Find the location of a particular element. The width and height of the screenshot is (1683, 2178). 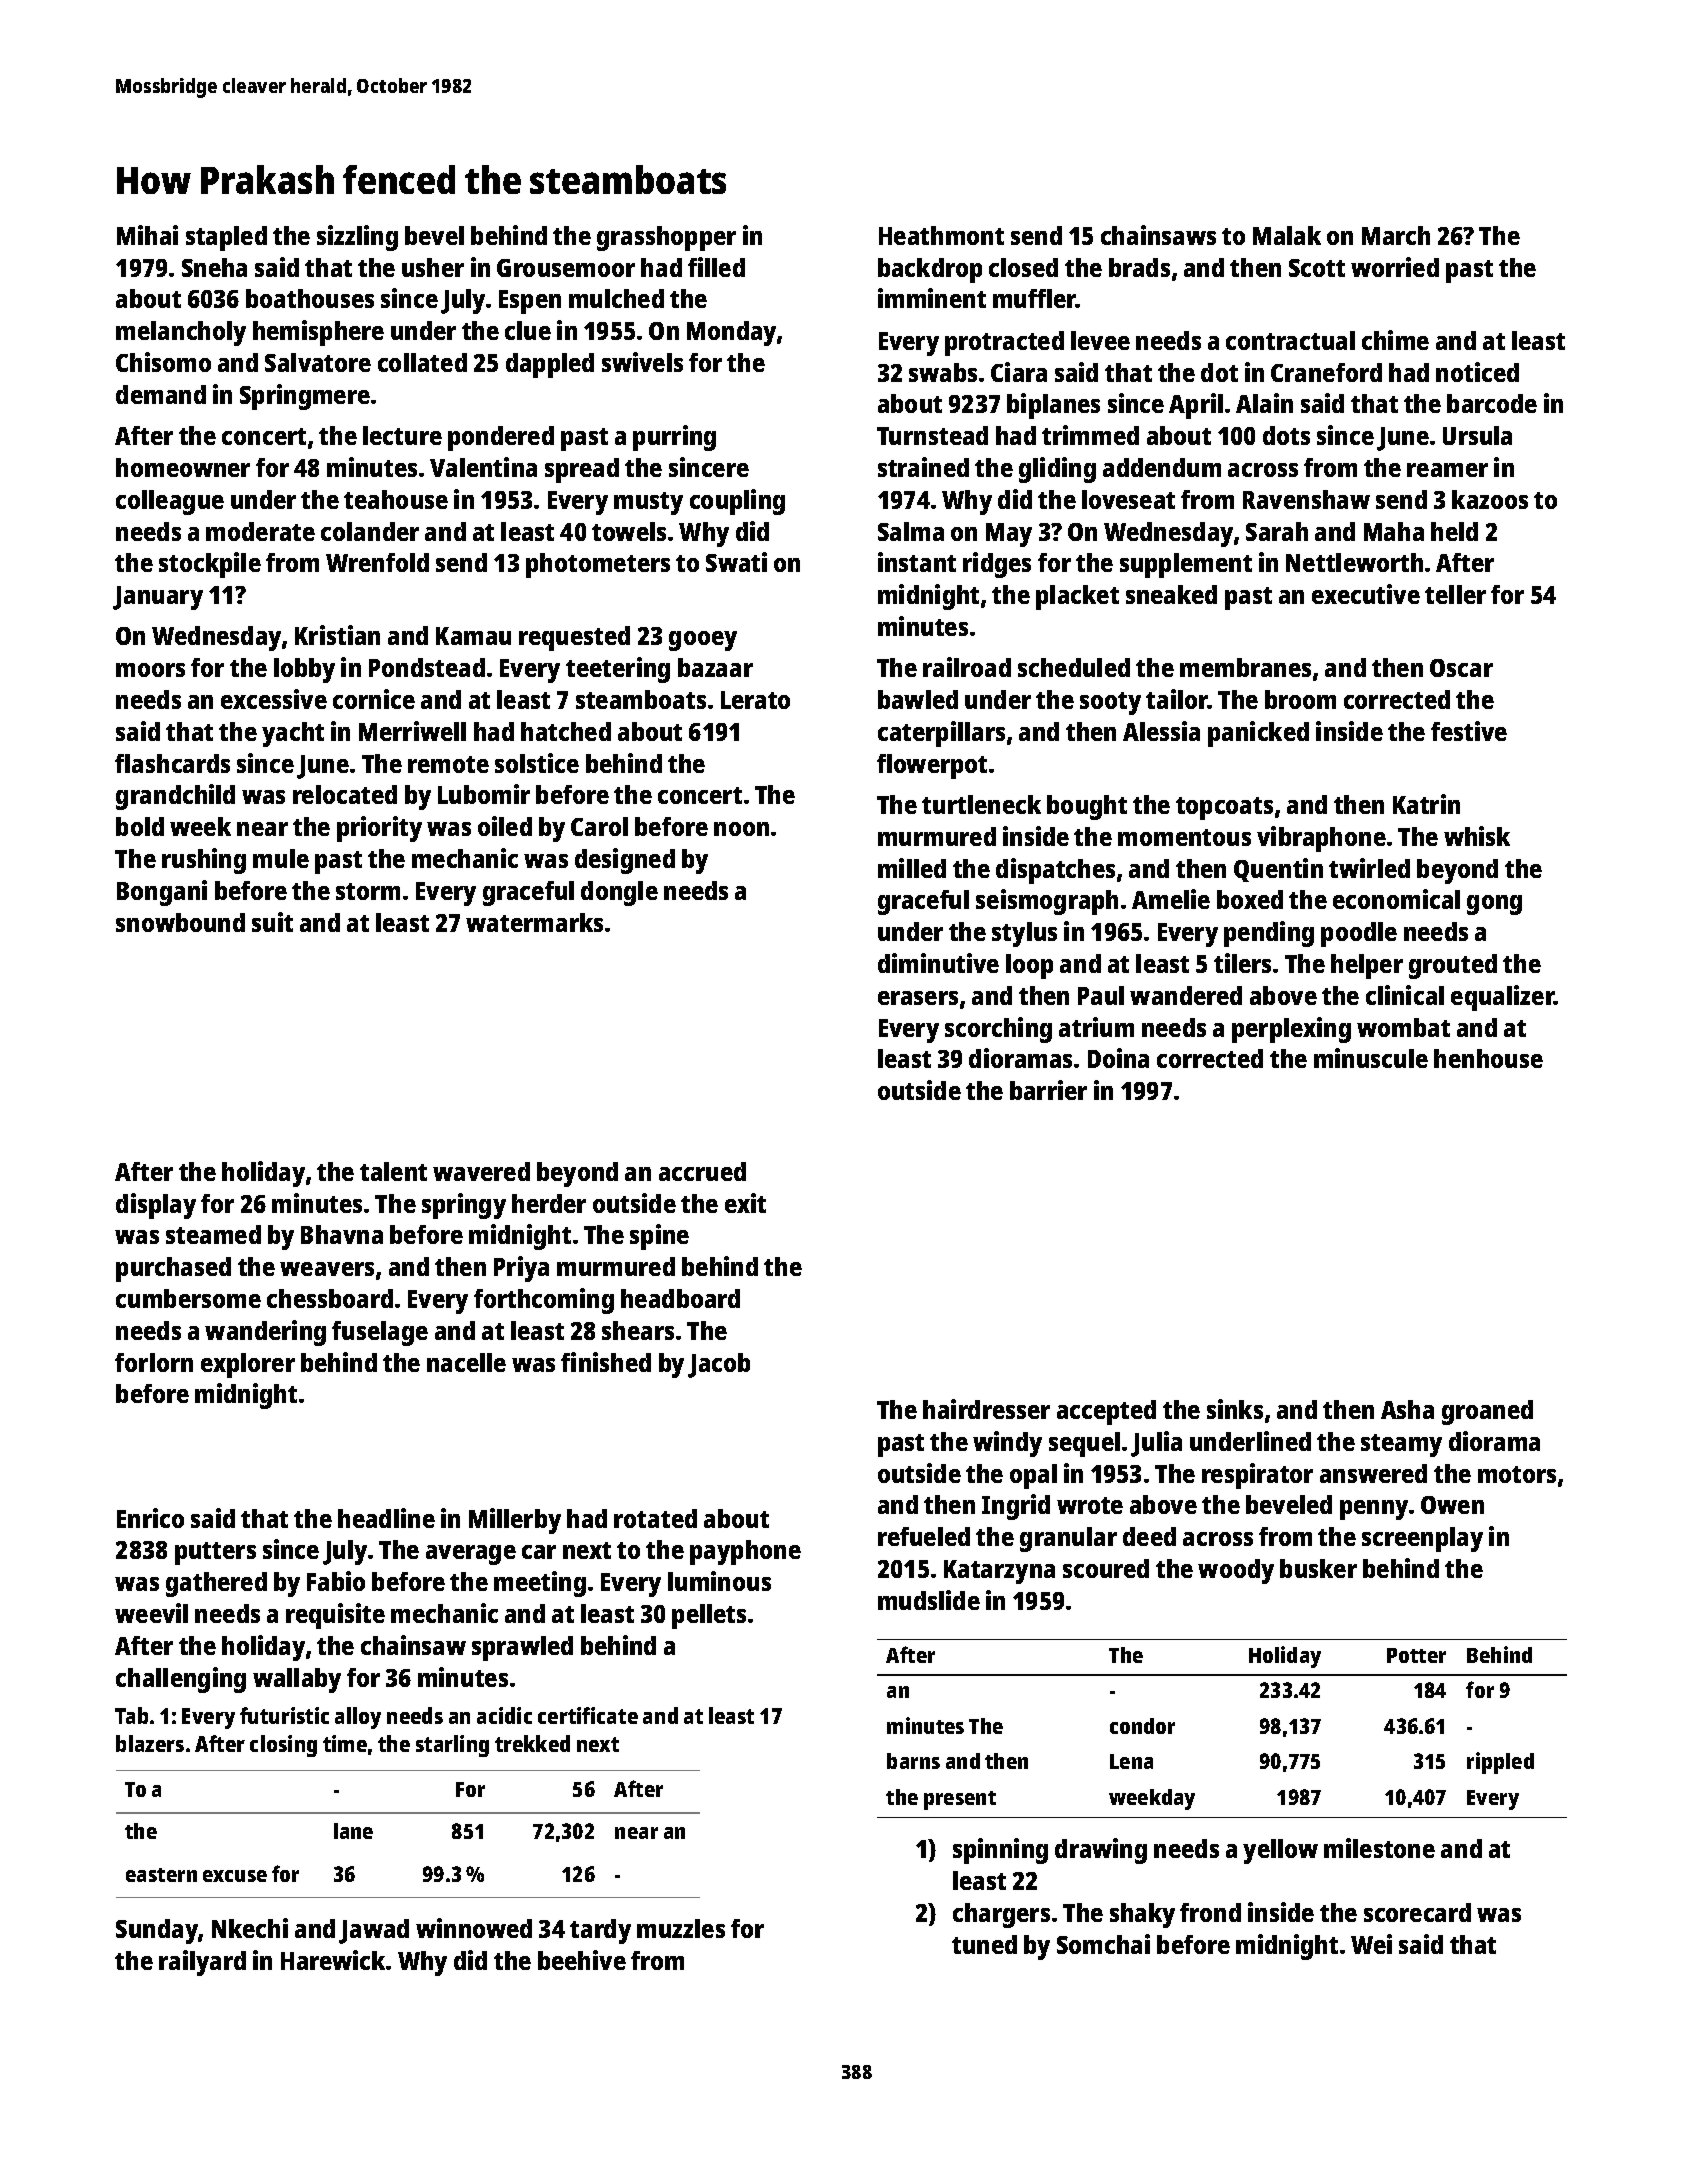

contractual is located at coordinates (1290, 340).
